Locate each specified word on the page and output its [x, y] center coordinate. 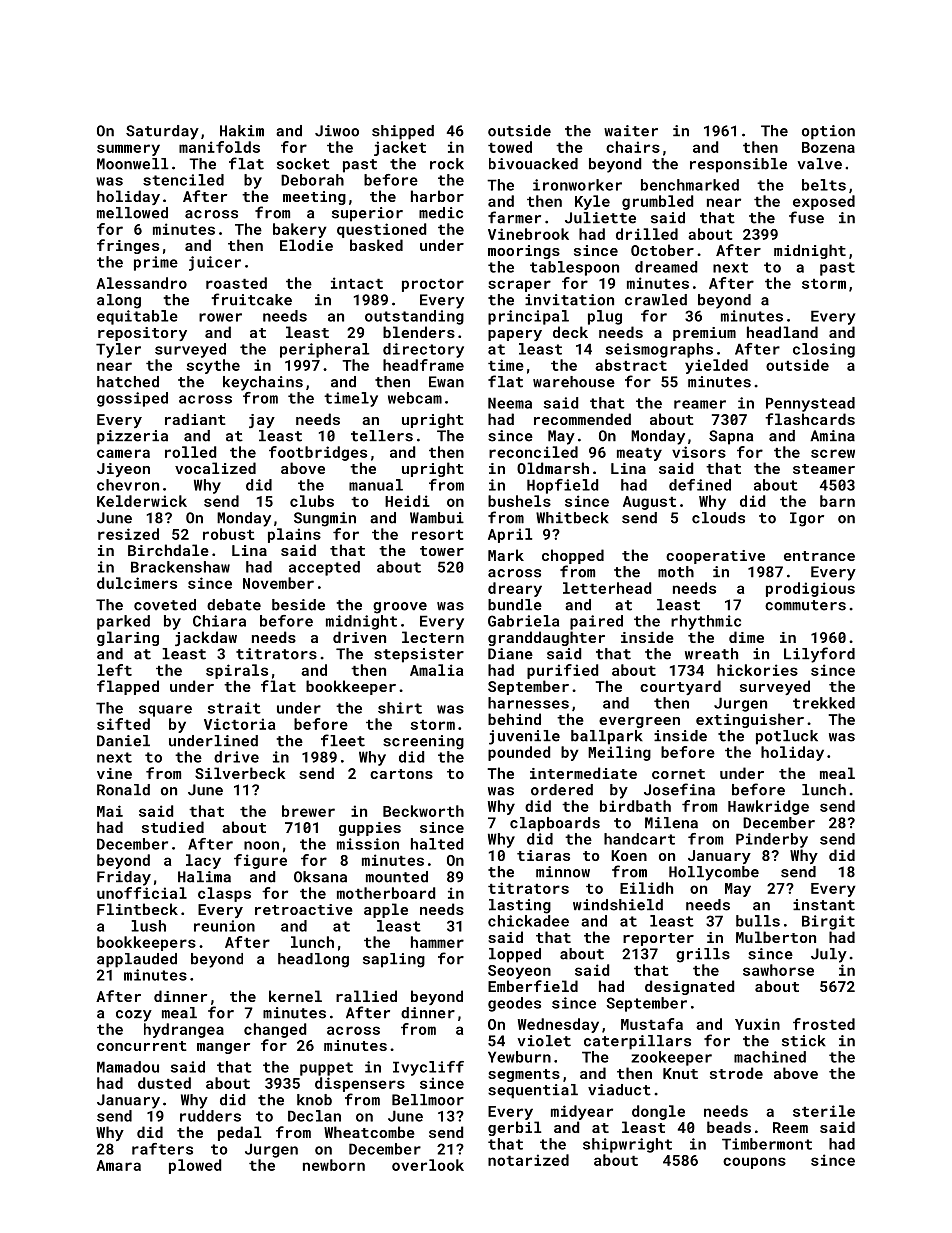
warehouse [574, 382]
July [829, 955]
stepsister [419, 655]
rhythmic [706, 622]
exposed [824, 202]
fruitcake [252, 299]
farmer [514, 217]
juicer [215, 263]
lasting [520, 906]
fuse [806, 217]
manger [223, 1048]
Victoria [239, 724]
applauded [137, 960]
